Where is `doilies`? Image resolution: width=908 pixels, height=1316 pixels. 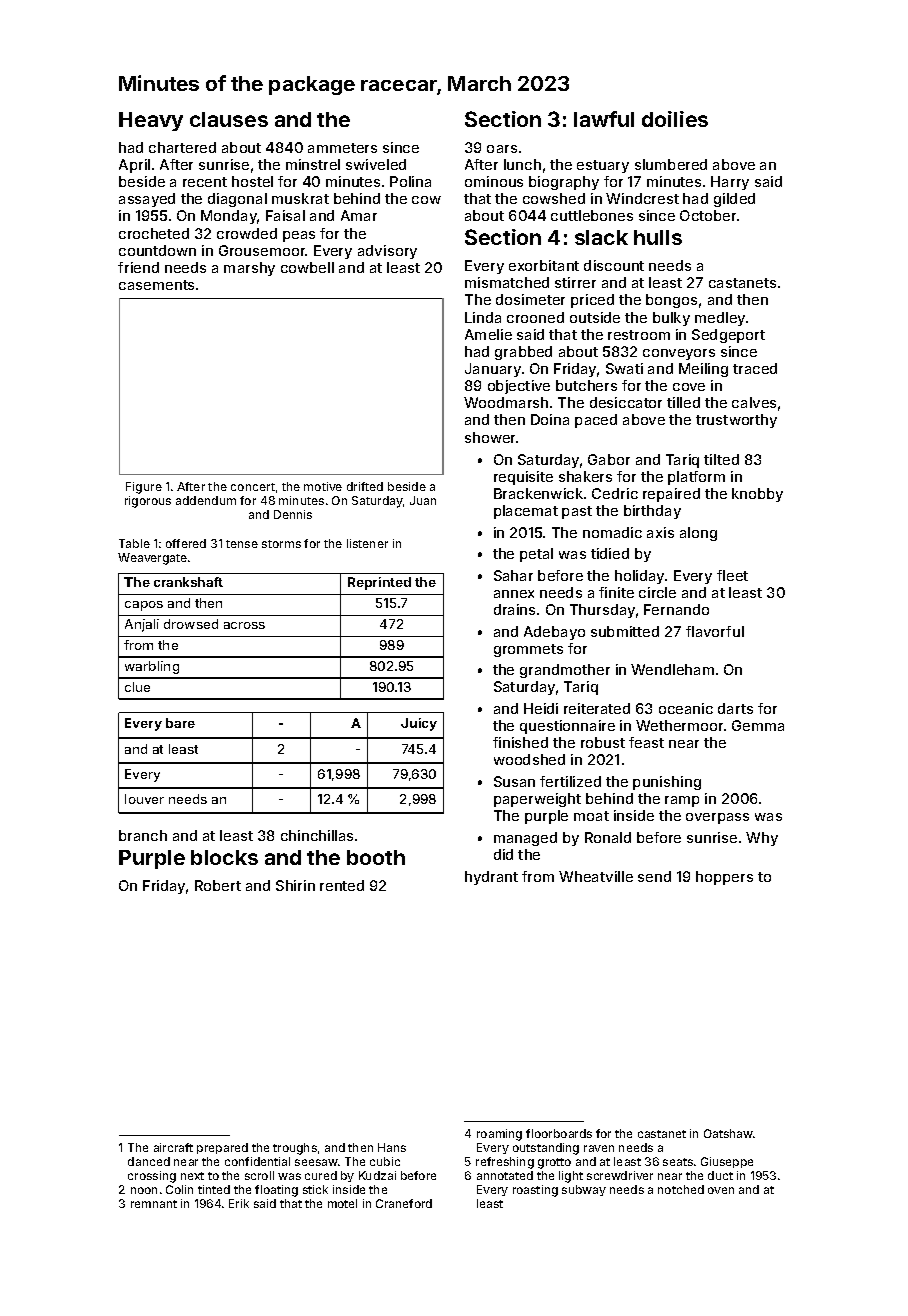 doilies is located at coordinates (675, 119).
